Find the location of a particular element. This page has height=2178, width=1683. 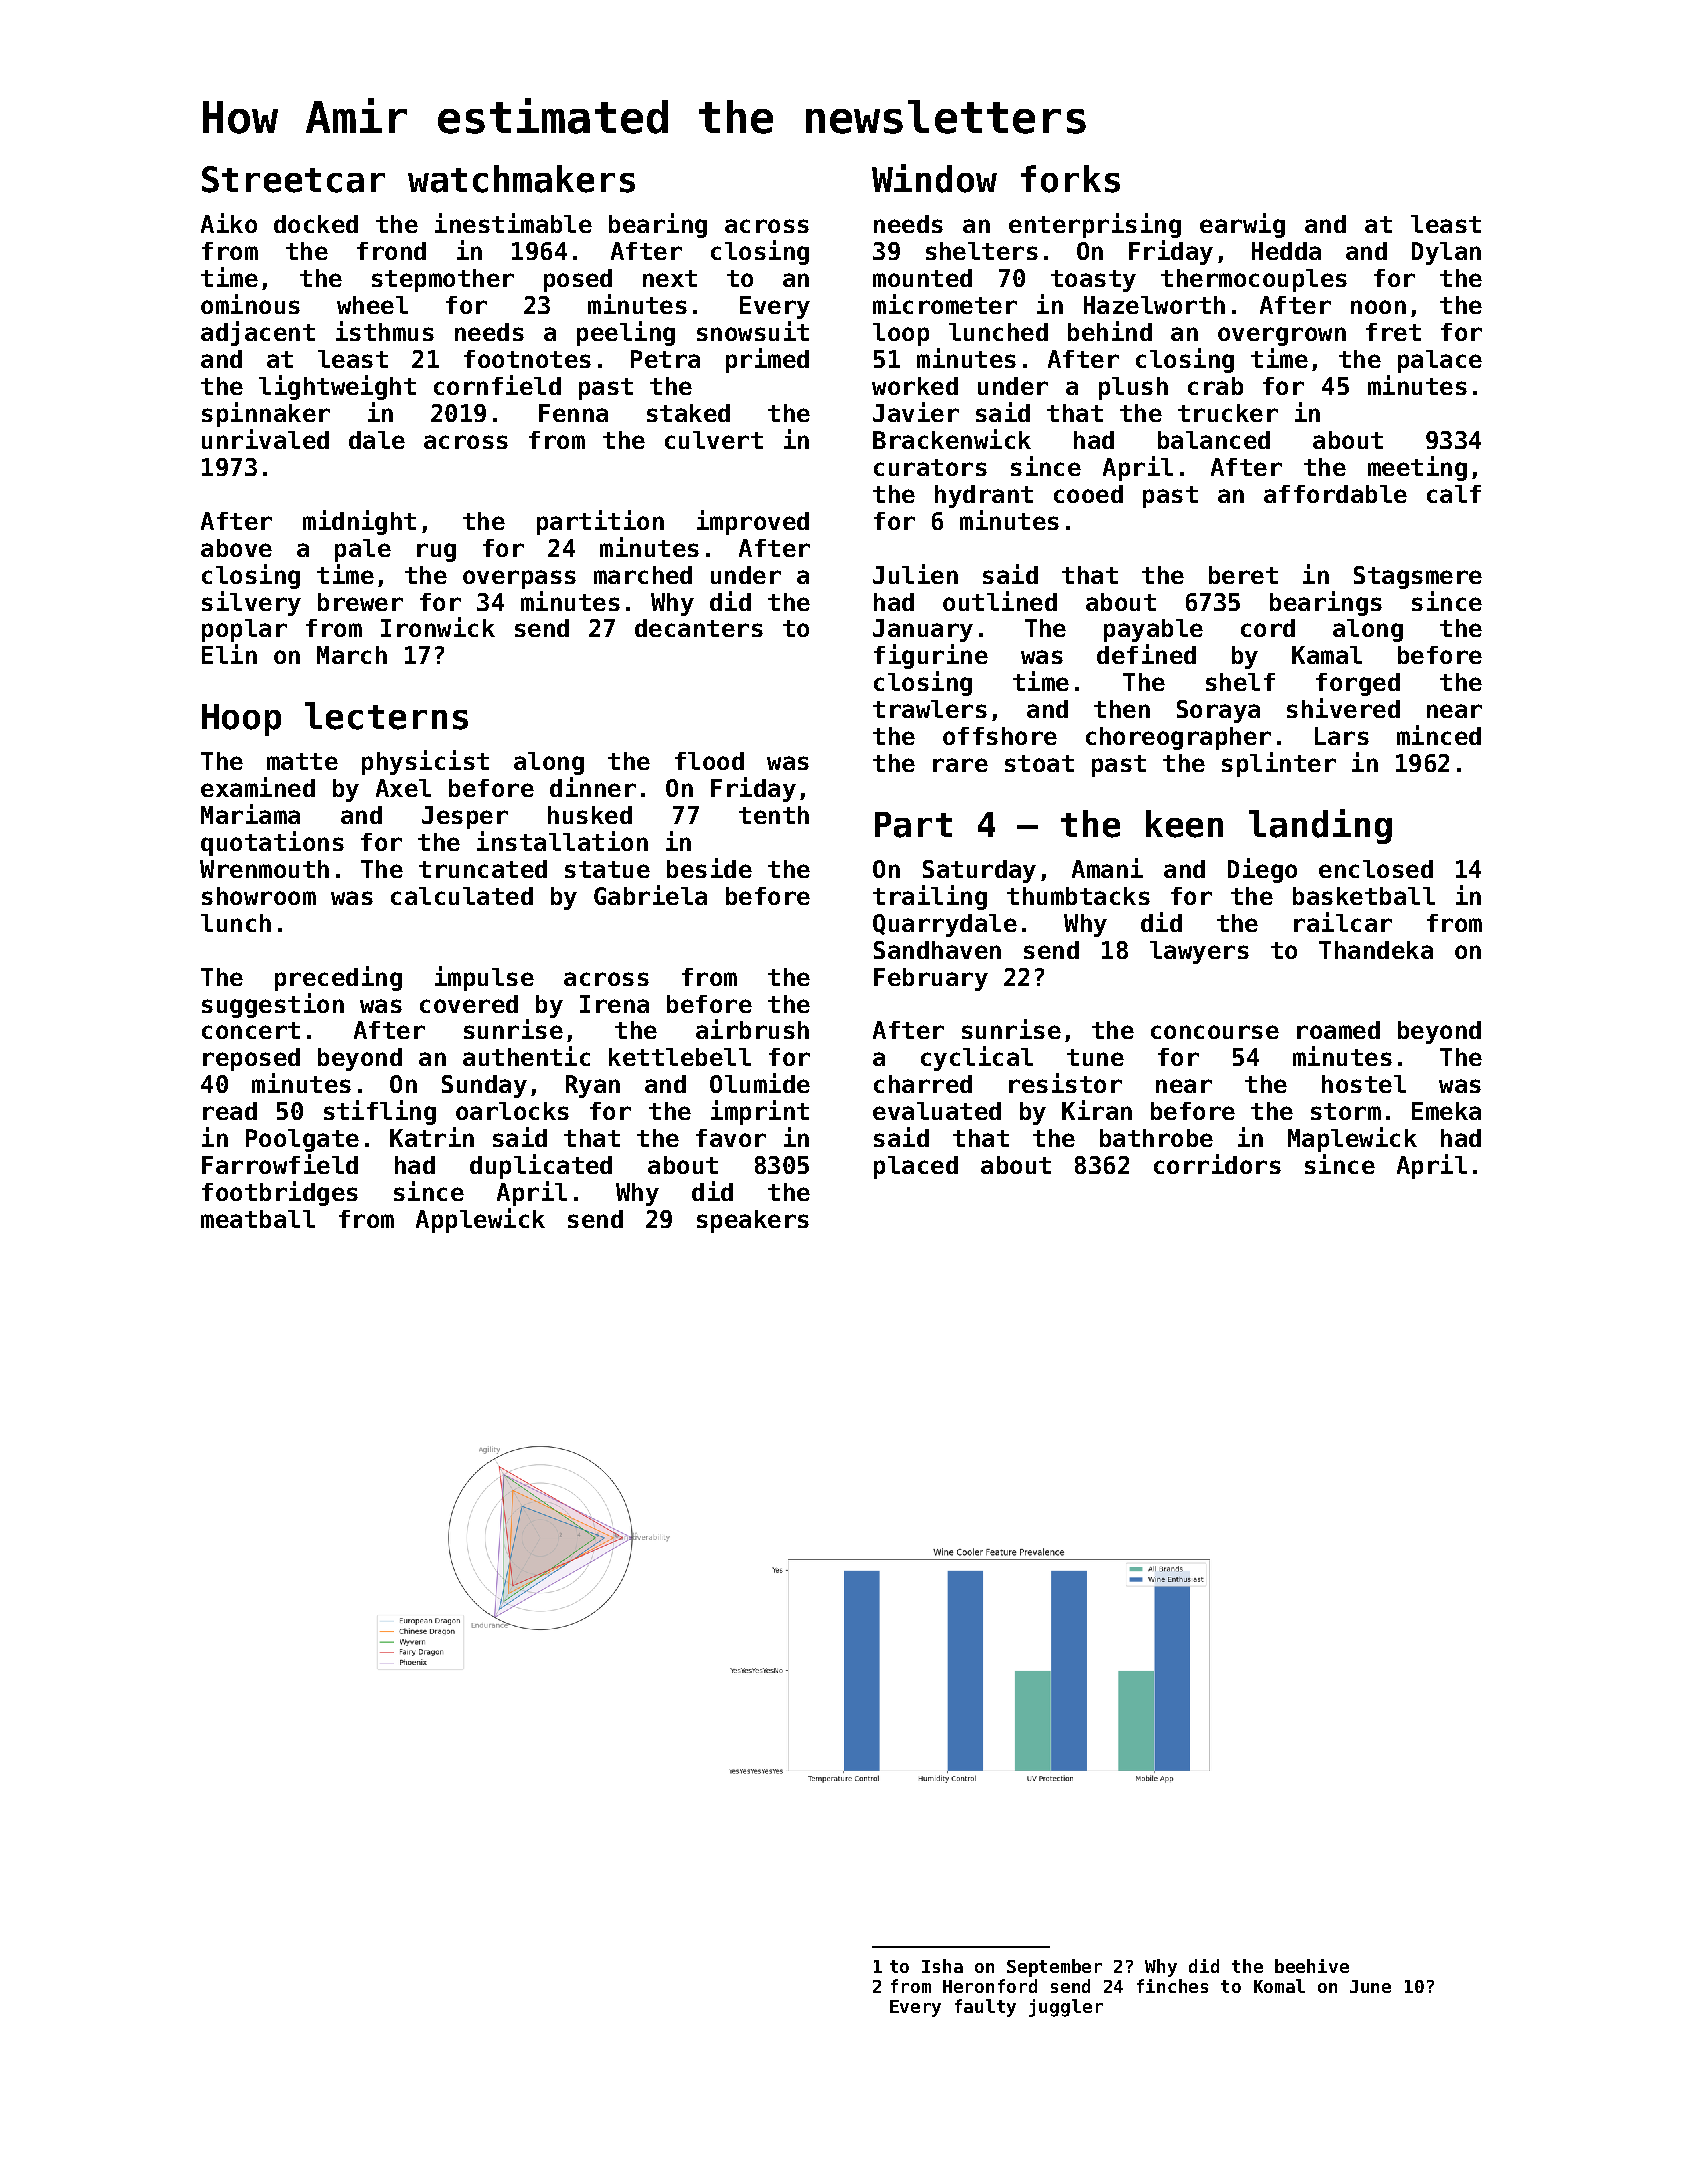

Isha is located at coordinates (942, 1966).
